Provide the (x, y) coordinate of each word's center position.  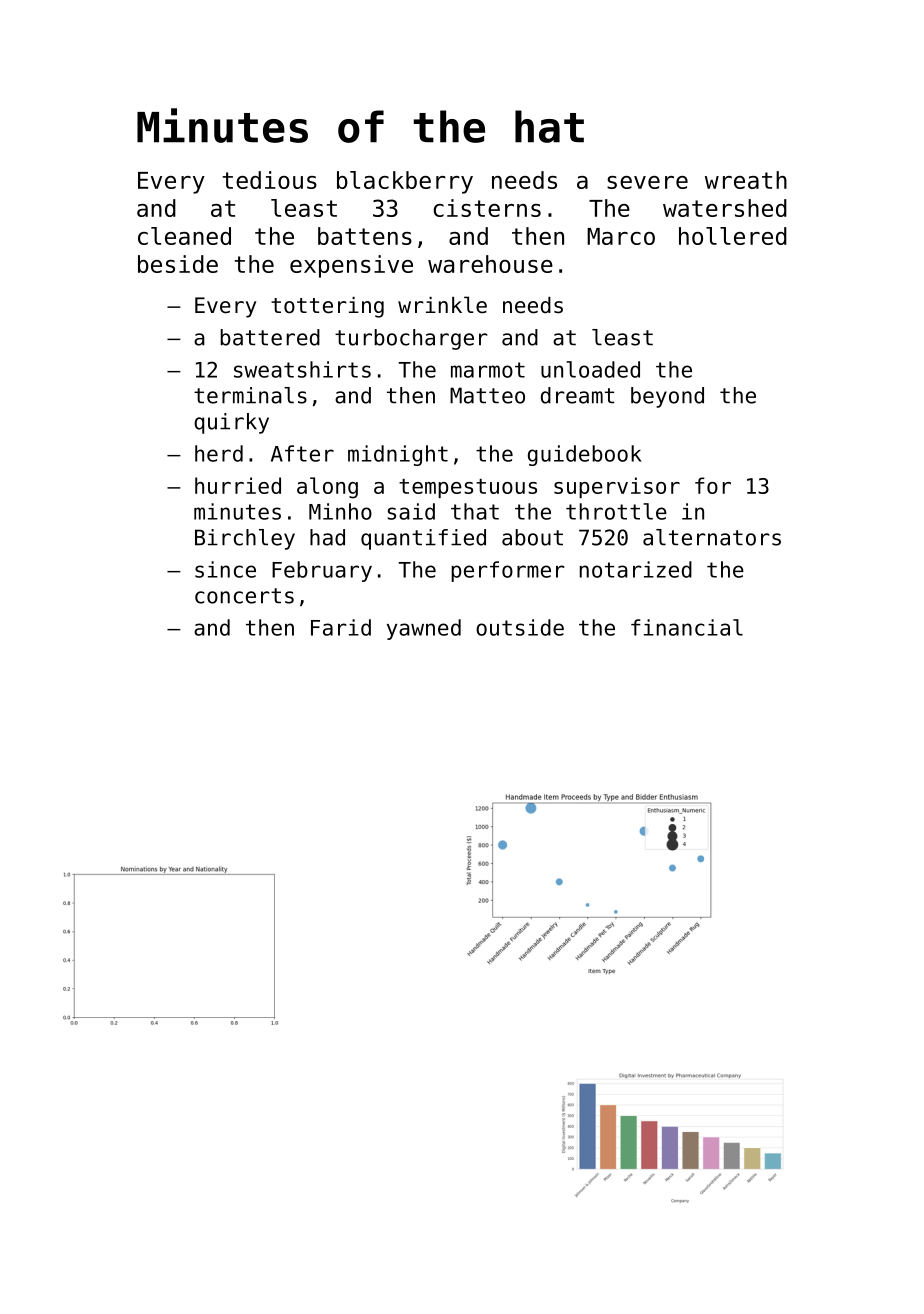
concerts (244, 596)
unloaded (590, 369)
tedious (270, 180)
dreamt (577, 395)
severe (647, 182)
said (411, 511)
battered (270, 337)
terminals (250, 395)
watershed (725, 208)
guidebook (585, 455)
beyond (667, 397)
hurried (238, 485)
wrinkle (442, 305)
